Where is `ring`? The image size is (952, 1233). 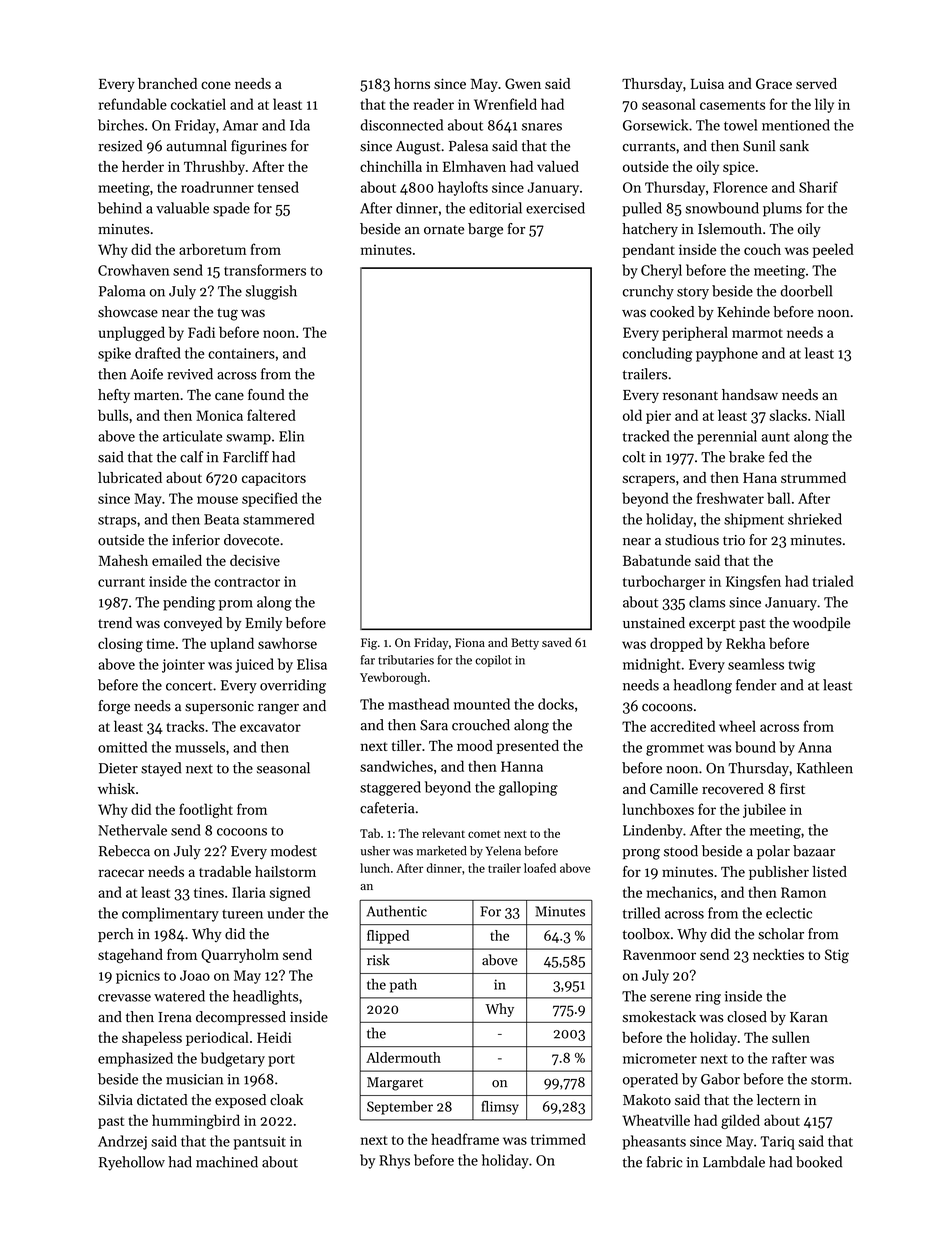 ring is located at coordinates (708, 998).
